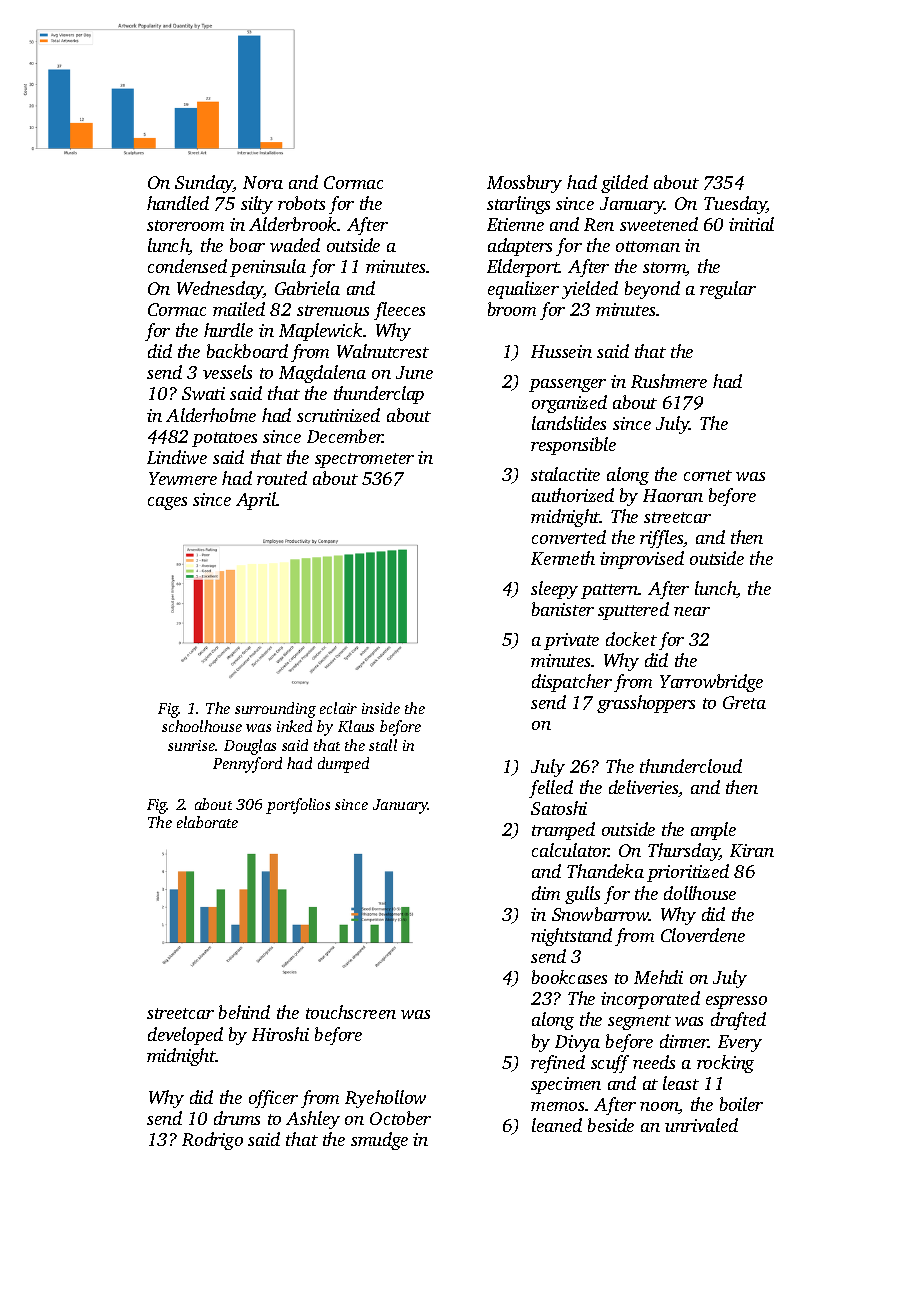  Describe the element at coordinates (399, 311) in the image. I see `fleeces` at that location.
